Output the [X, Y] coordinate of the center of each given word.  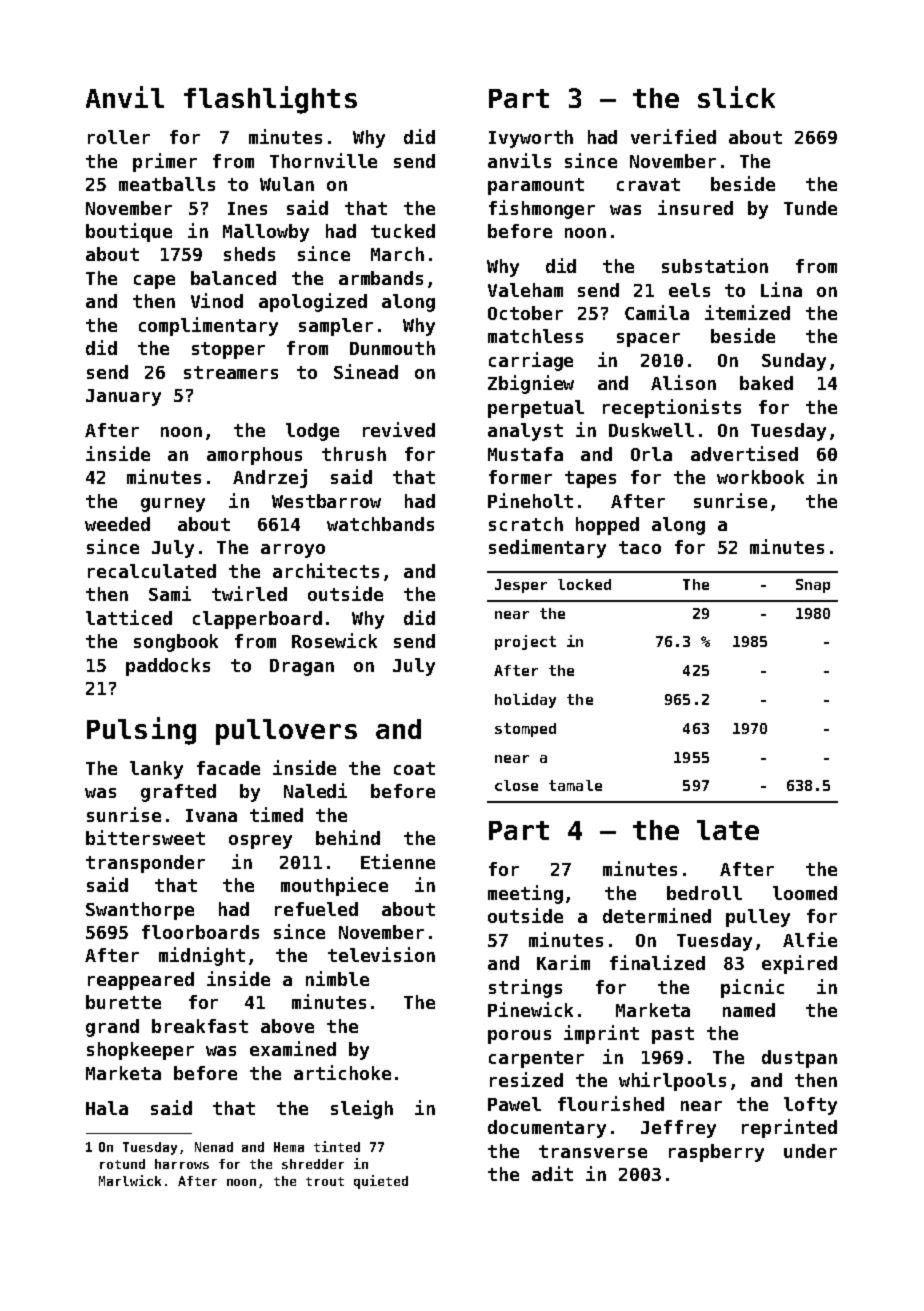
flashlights [270, 100]
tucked [403, 231]
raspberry [716, 1153]
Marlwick [130, 1180]
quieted [381, 1182]
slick [736, 97]
